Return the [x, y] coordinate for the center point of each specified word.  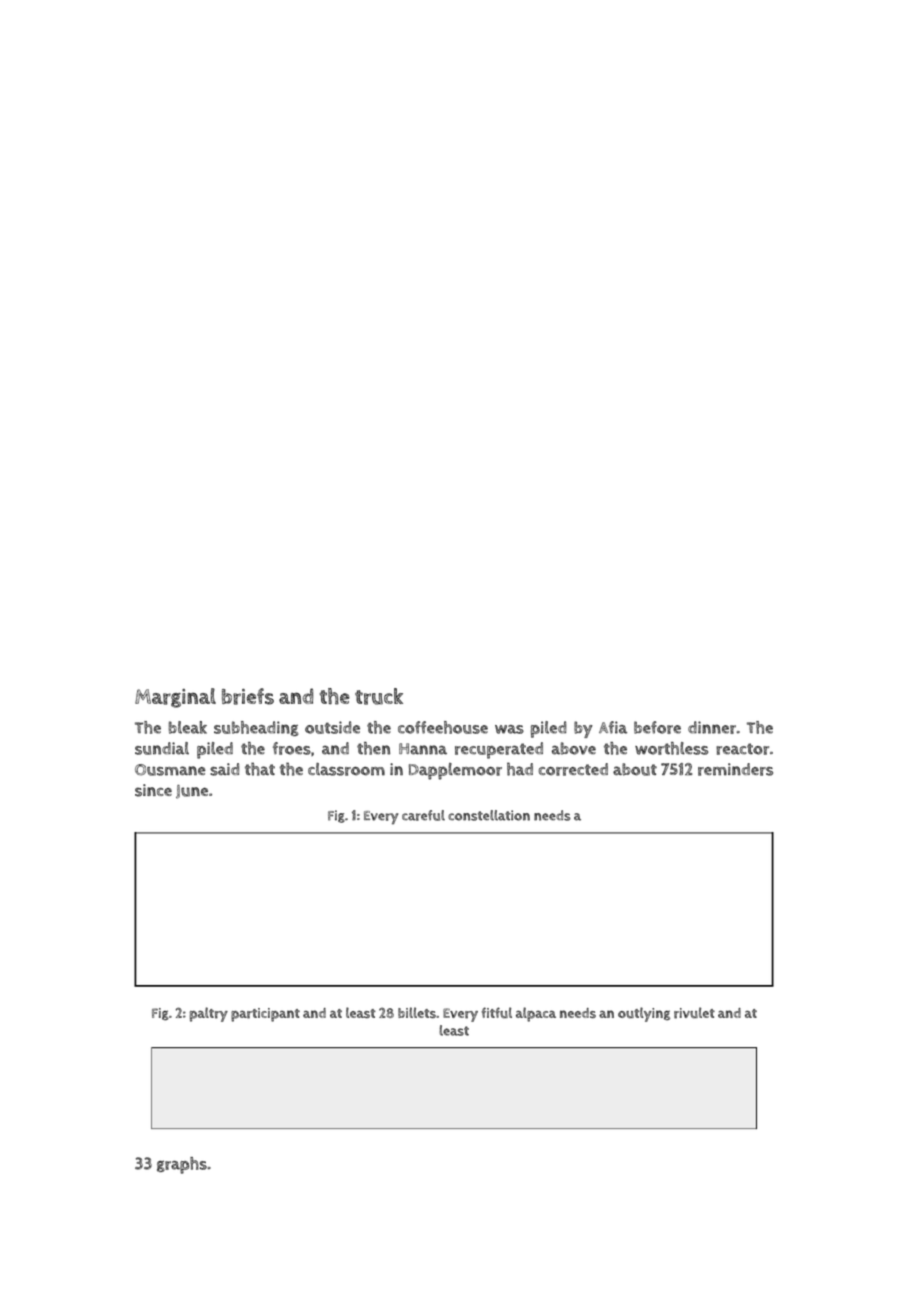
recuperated [499, 750]
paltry [209, 1014]
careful [423, 815]
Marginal [175, 698]
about [635, 769]
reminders [735, 769]
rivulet [694, 1013]
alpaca [536, 1014]
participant [265, 1015]
